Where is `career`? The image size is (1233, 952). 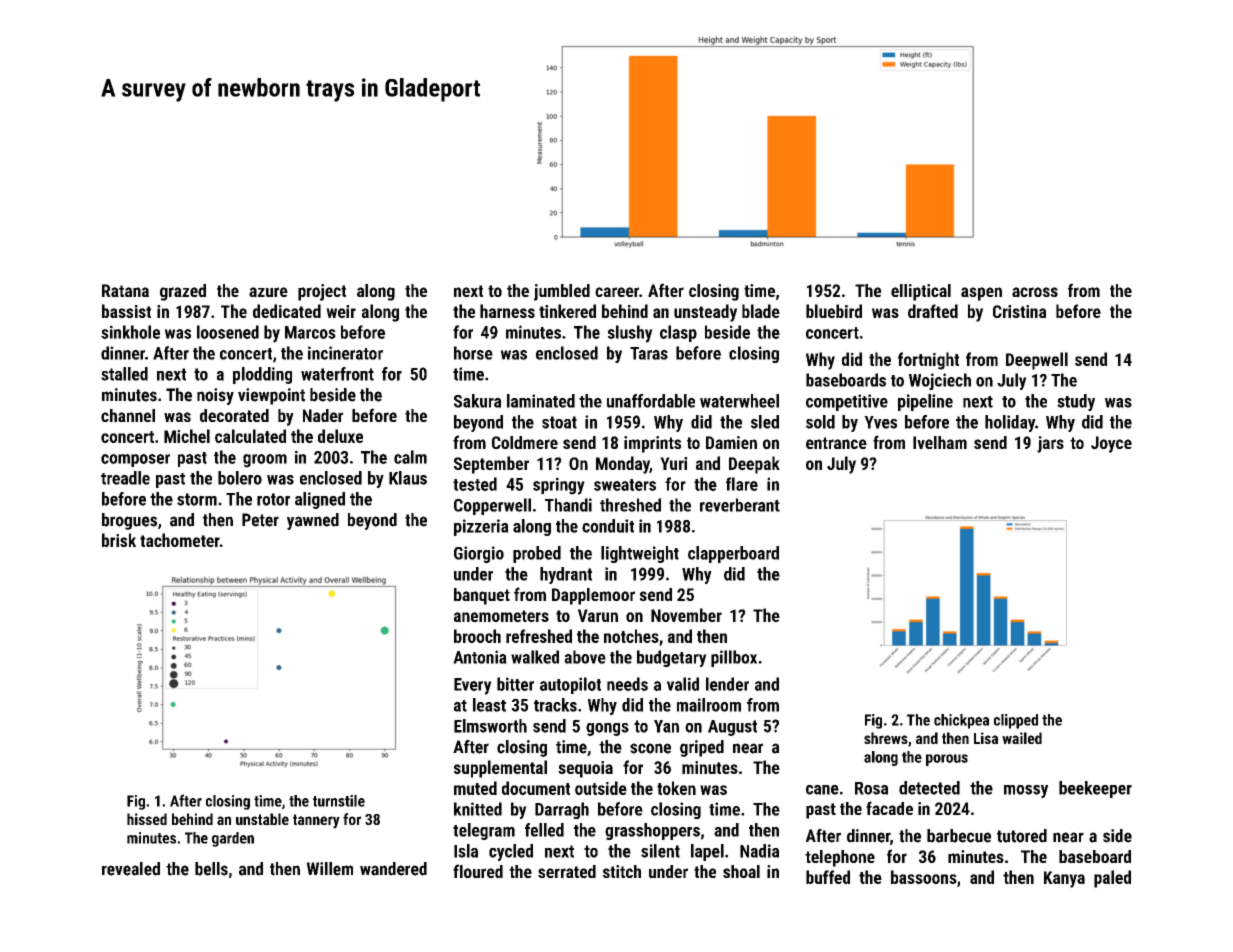 career is located at coordinates (617, 292).
